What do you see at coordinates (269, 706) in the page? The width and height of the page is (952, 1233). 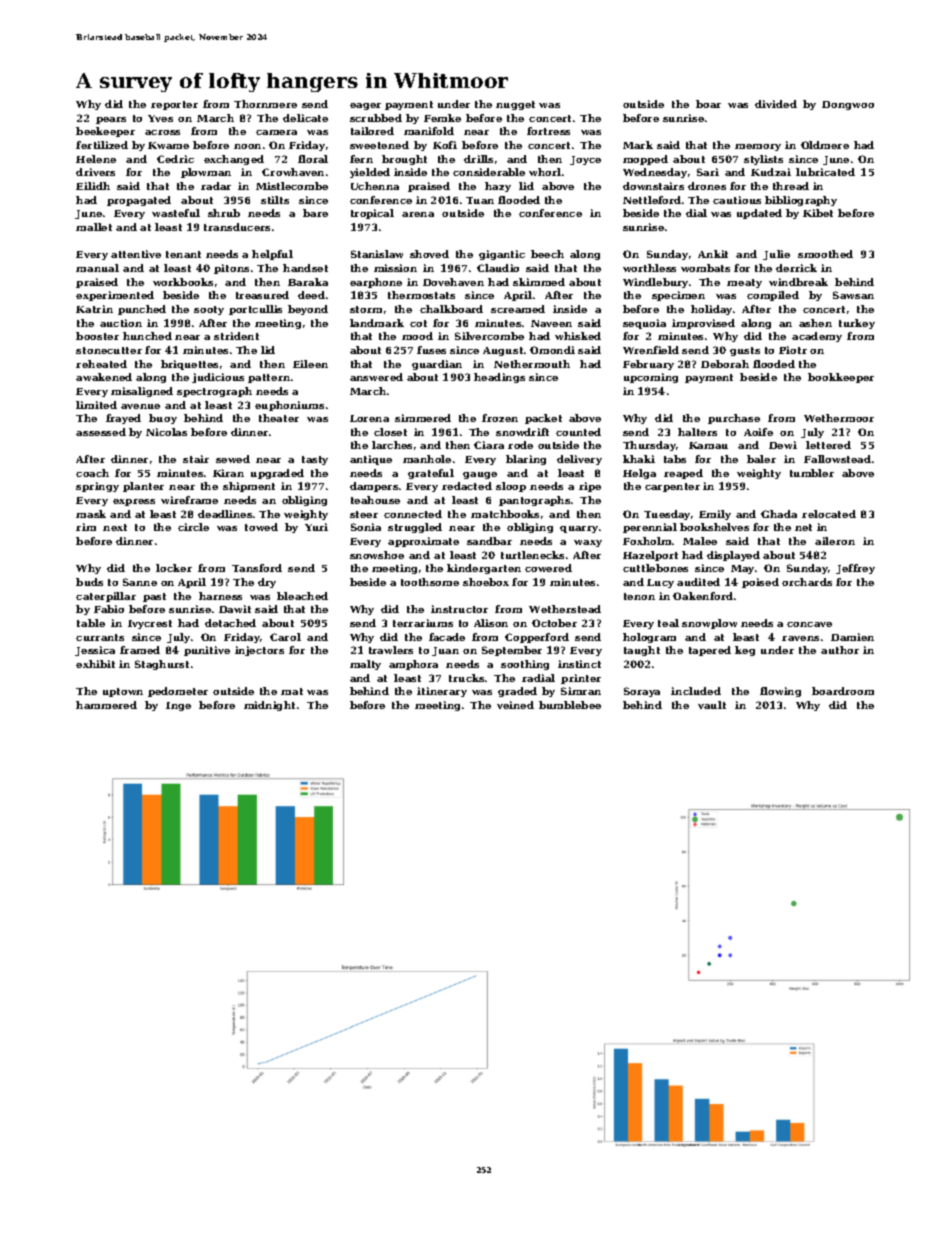 I see `midnight` at bounding box center [269, 706].
